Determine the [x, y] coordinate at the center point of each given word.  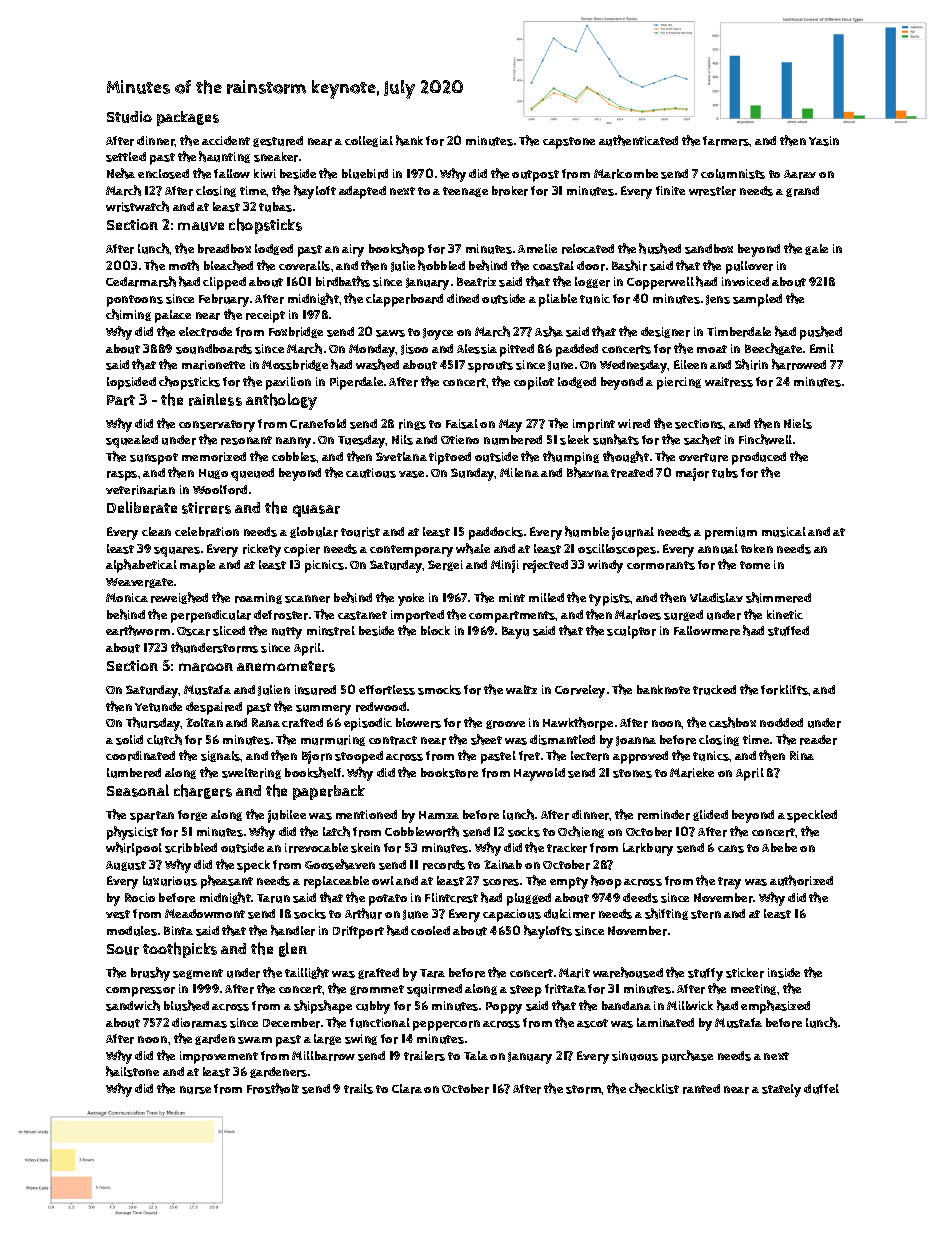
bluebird [365, 174]
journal [633, 533]
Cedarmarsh [141, 281]
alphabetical [141, 566]
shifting [666, 914]
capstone [569, 143]
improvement [219, 1057]
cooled [430, 930]
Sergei [445, 565]
